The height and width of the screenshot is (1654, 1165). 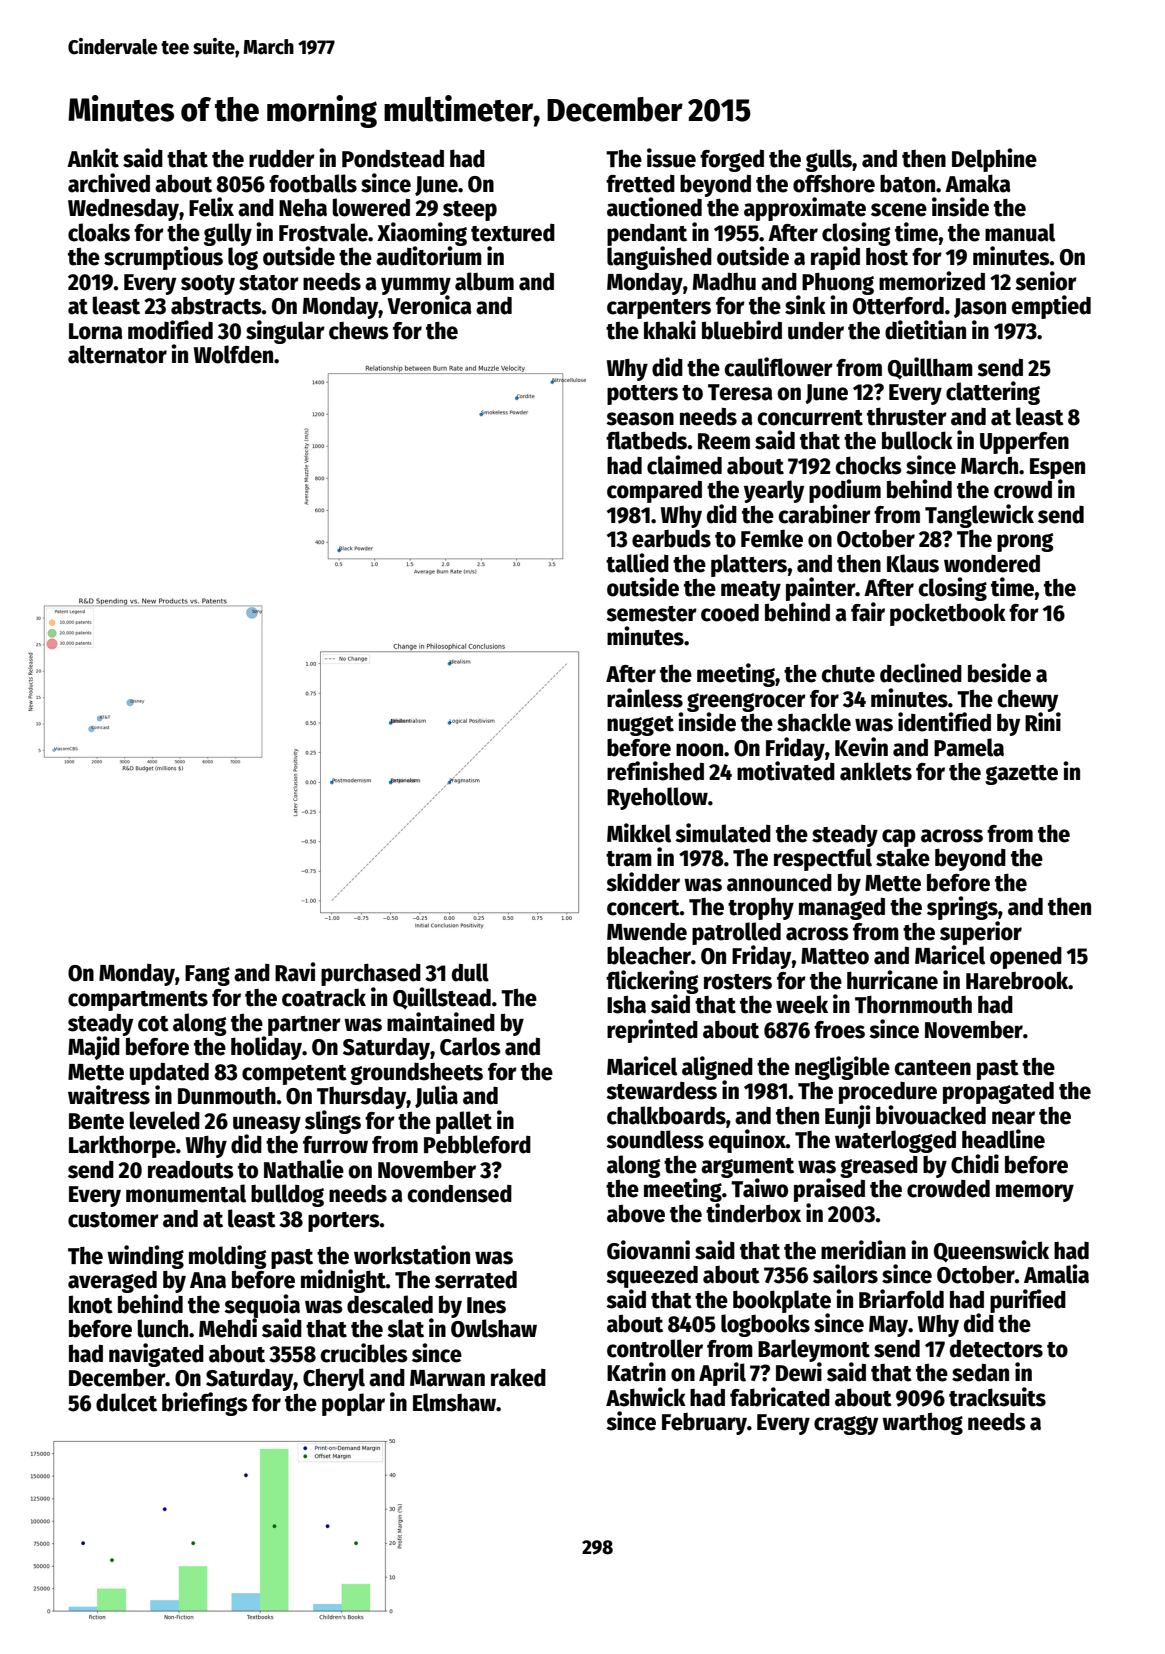 What do you see at coordinates (993, 393) in the screenshot?
I see `clattering` at bounding box center [993, 393].
